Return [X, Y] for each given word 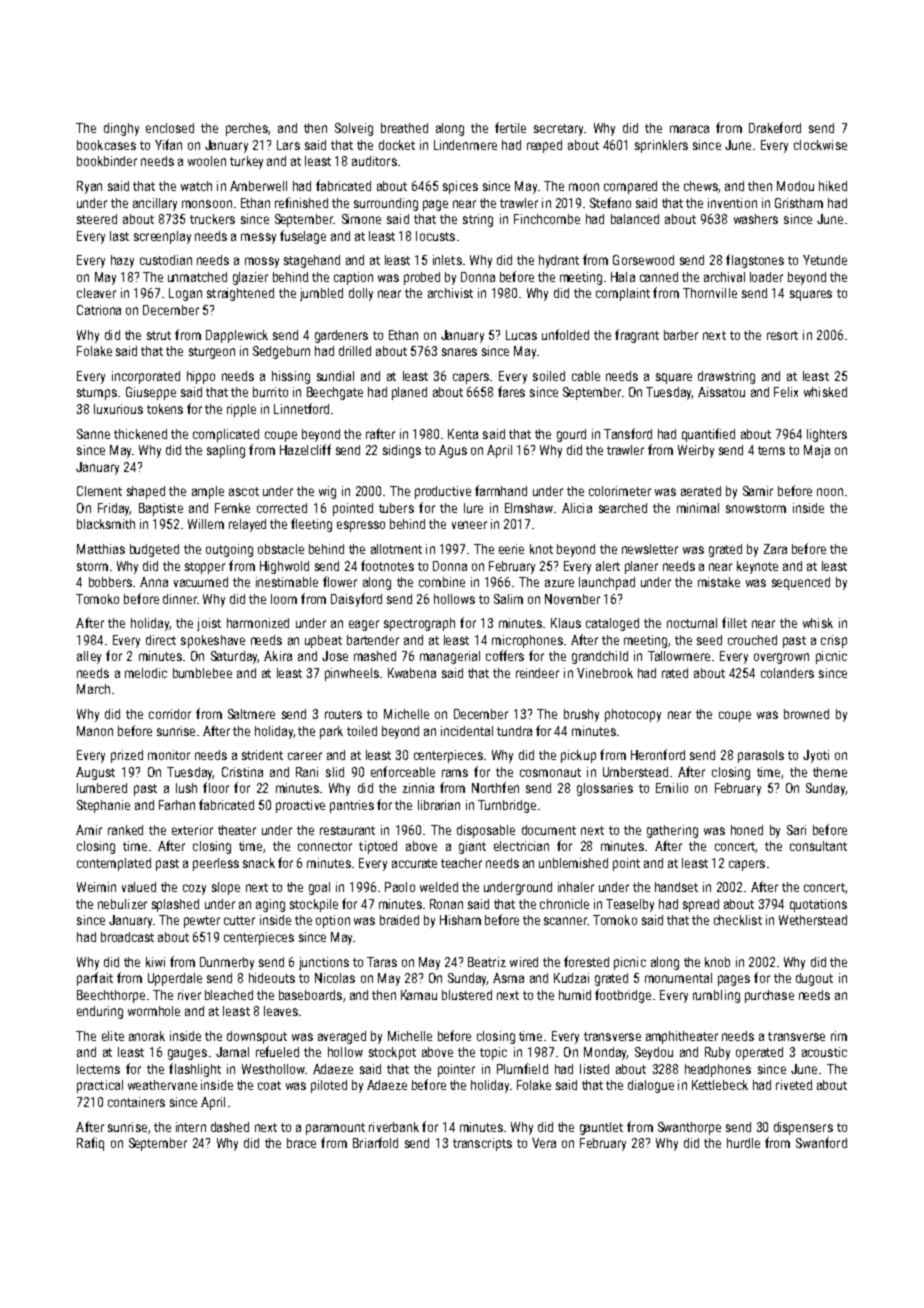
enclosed [170, 128]
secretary [558, 130]
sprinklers [661, 146]
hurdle [743, 1143]
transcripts [482, 1144]
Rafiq [90, 1144]
